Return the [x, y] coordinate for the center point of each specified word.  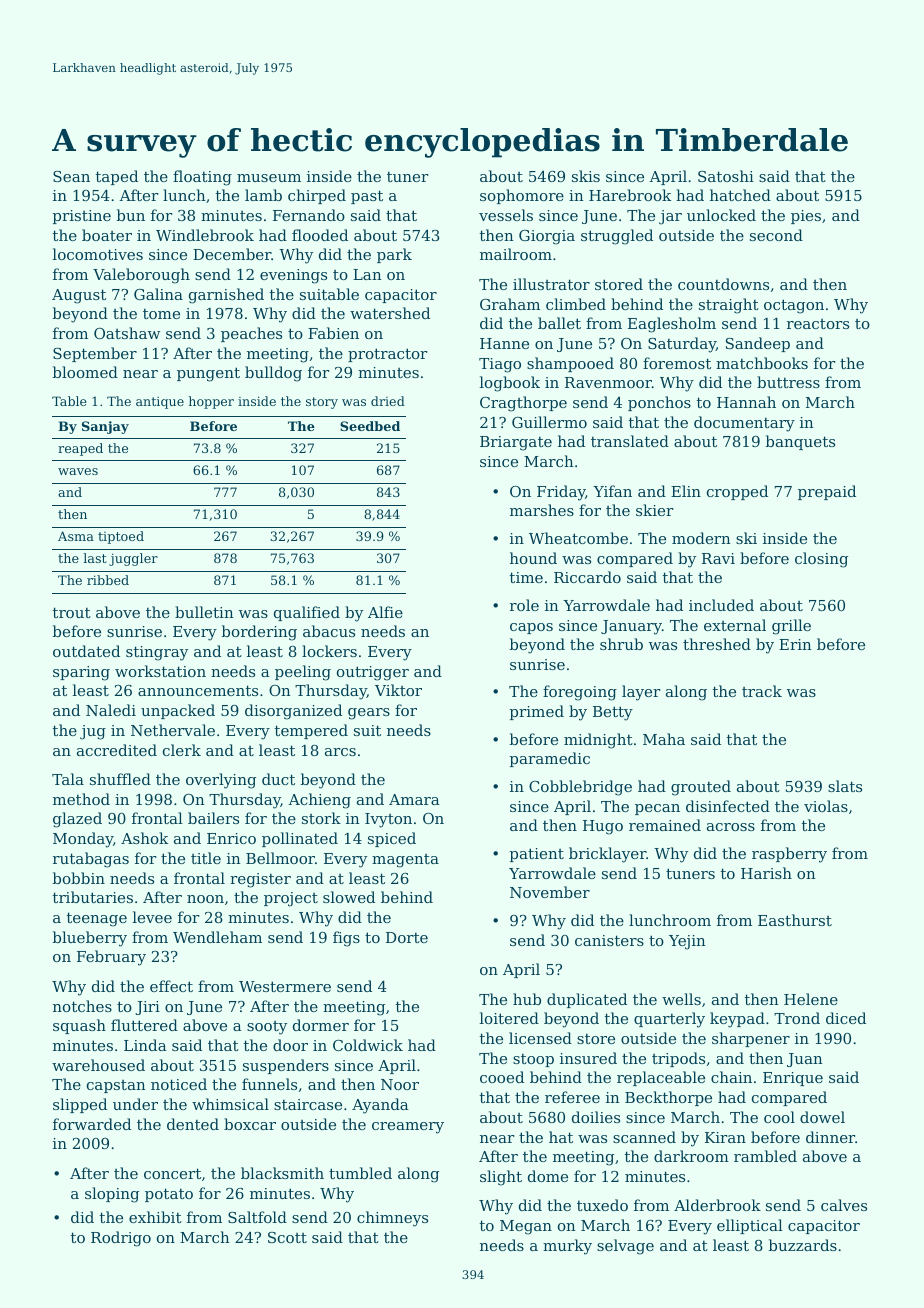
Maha [664, 739]
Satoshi [726, 176]
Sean [71, 176]
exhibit [155, 1217]
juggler [133, 559]
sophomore [522, 196]
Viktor [398, 690]
